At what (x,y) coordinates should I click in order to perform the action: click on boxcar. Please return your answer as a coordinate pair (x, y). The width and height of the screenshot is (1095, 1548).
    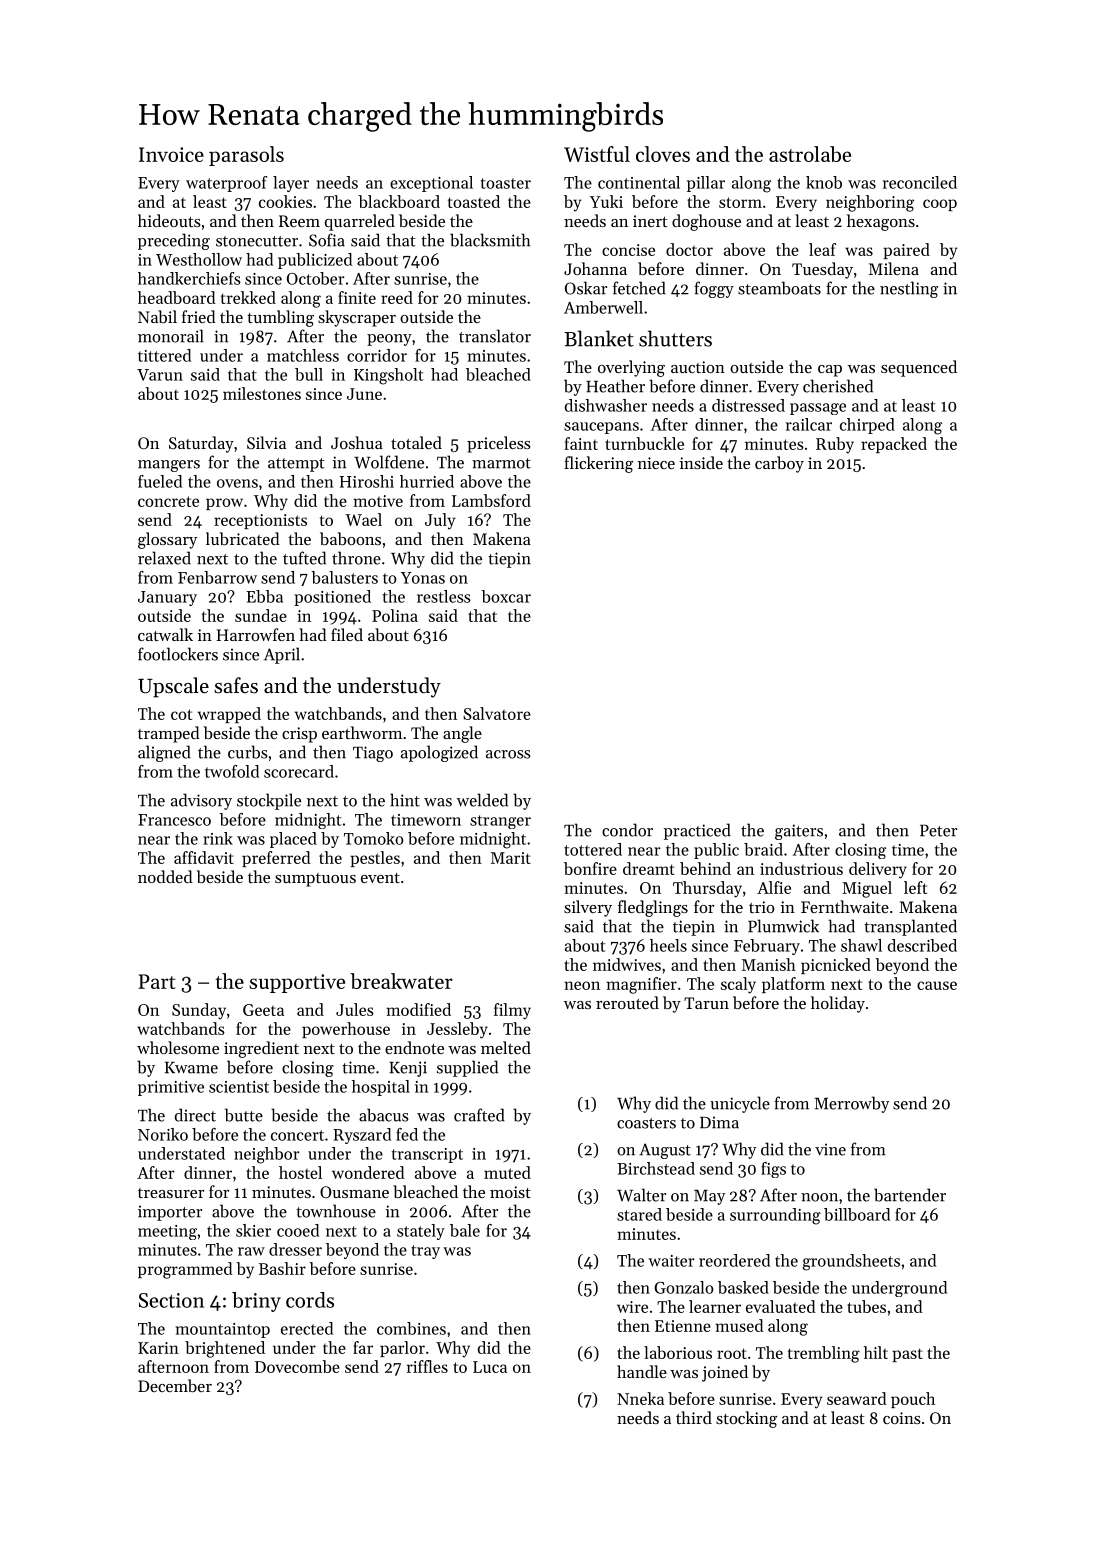
    Looking at the image, I should click on (506, 596).
